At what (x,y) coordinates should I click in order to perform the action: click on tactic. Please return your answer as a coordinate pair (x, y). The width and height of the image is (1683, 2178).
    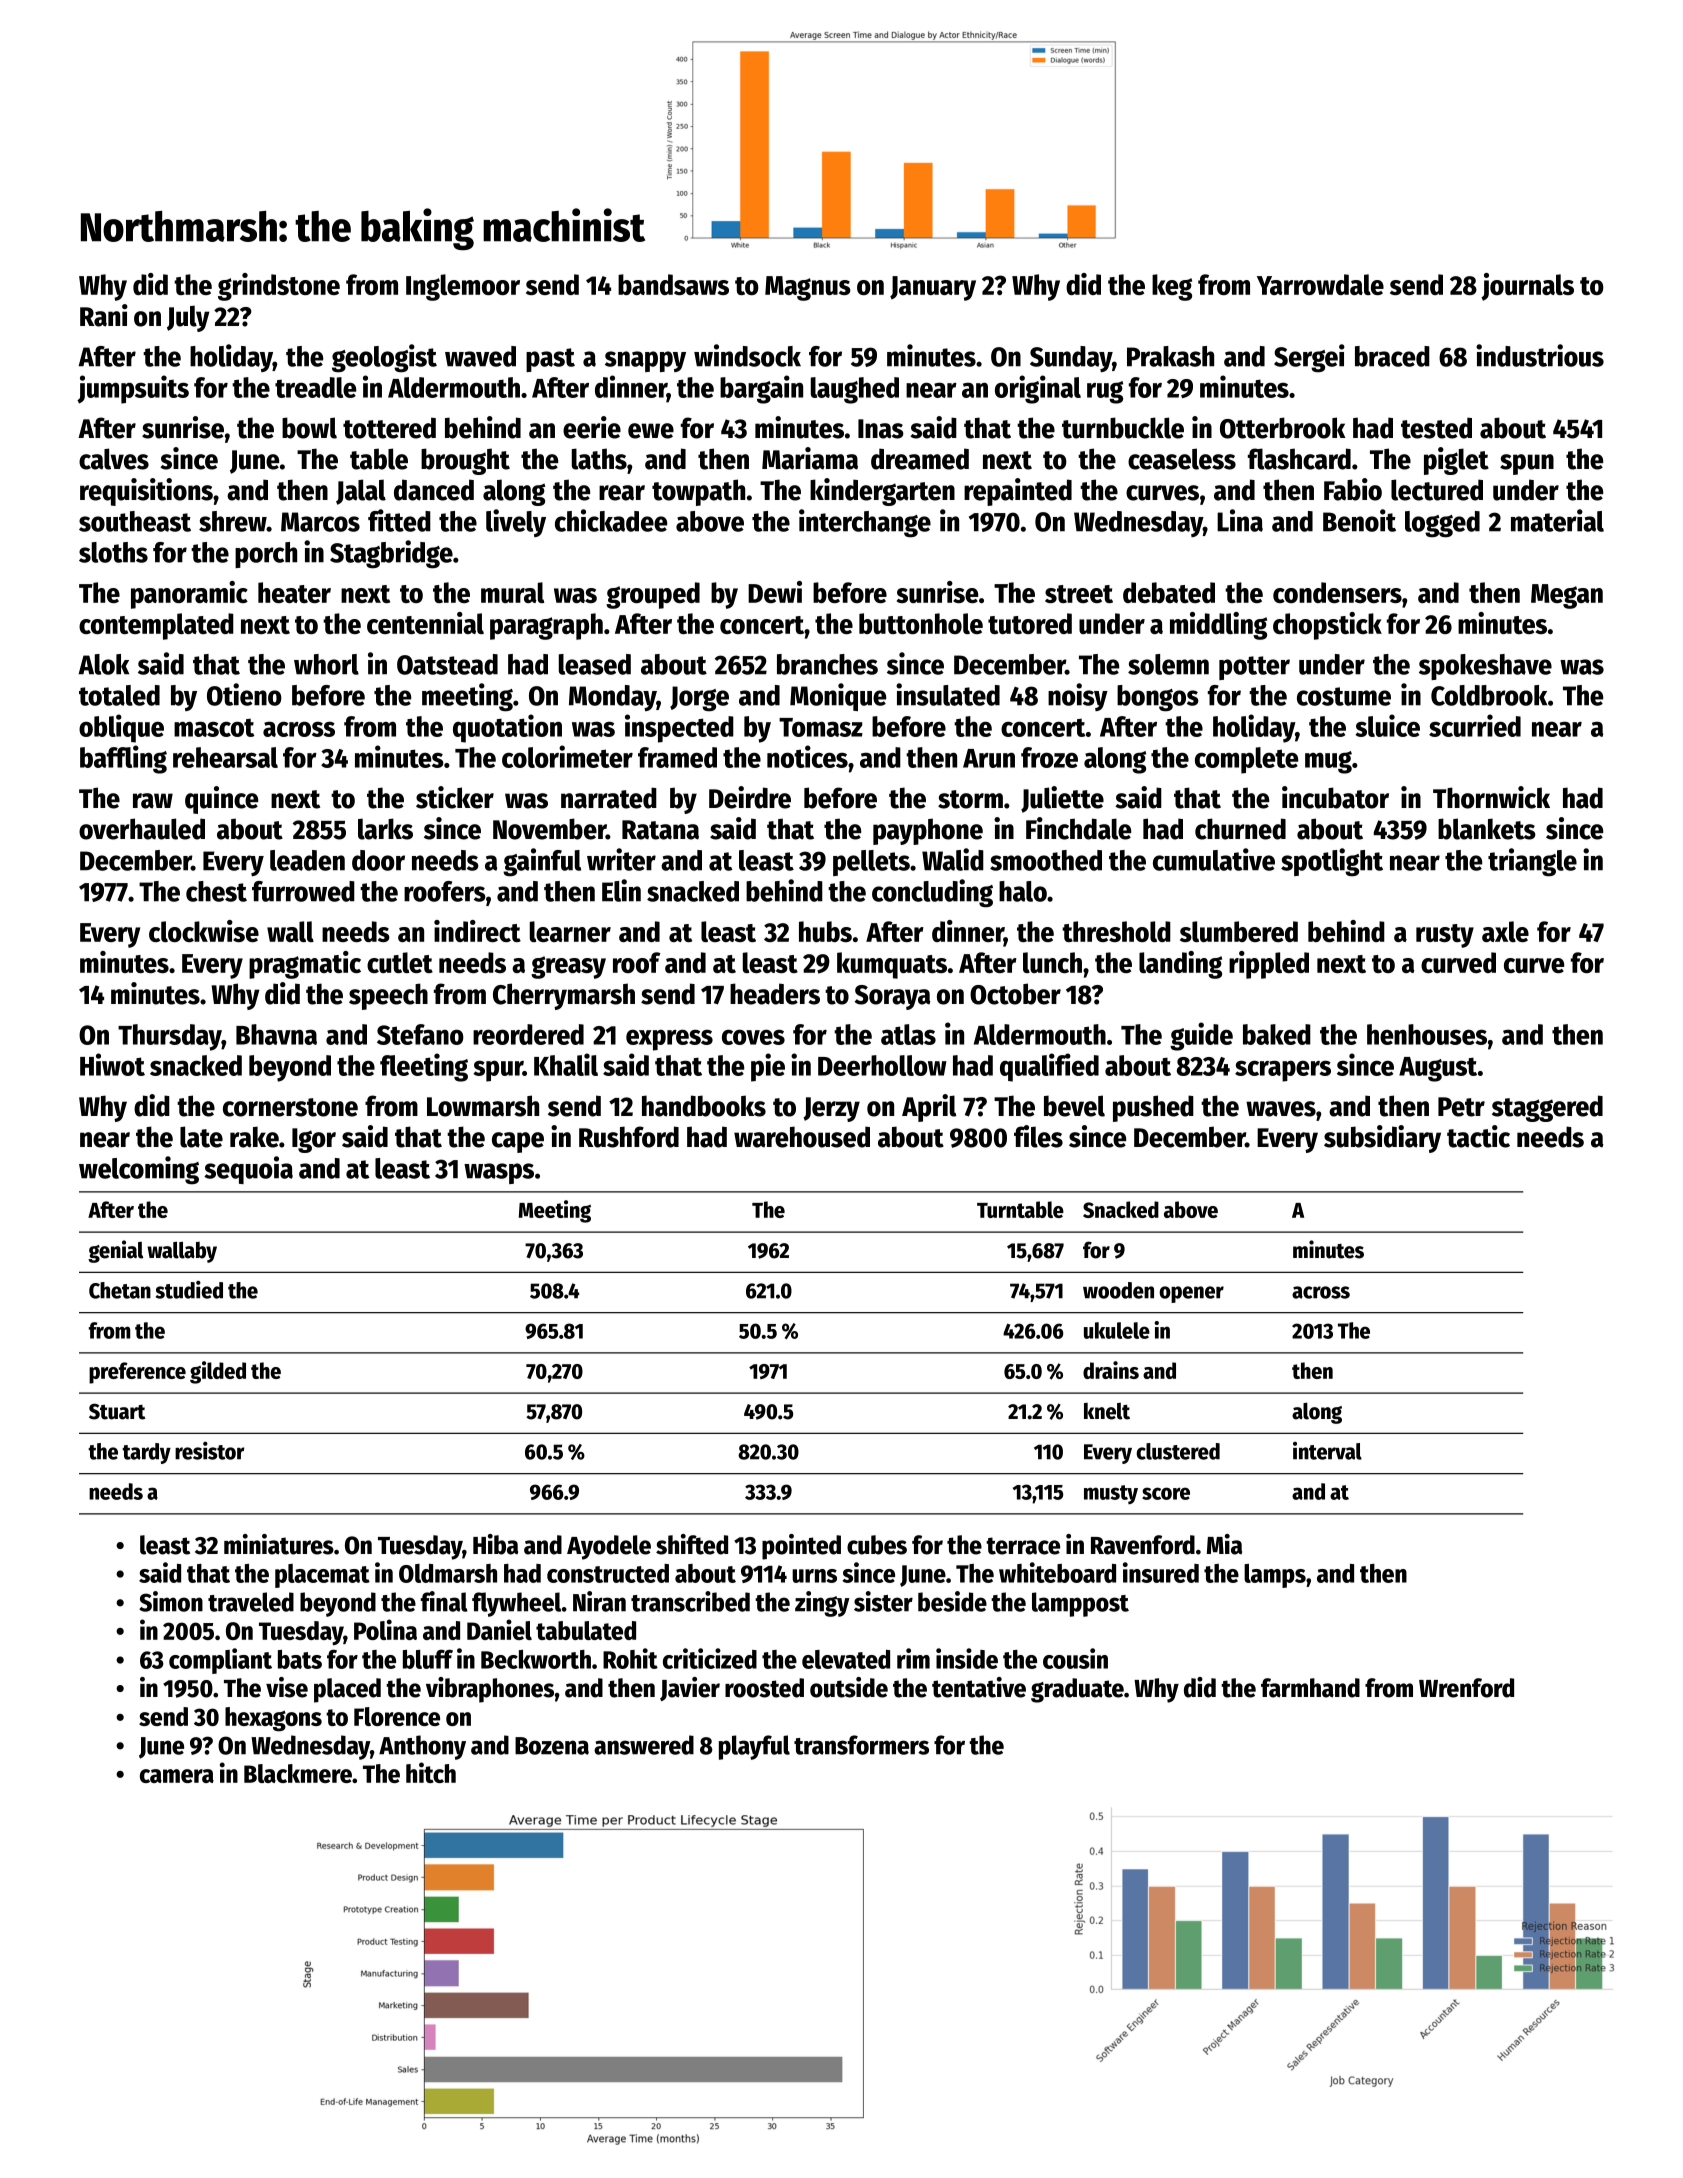
    Looking at the image, I should click on (1478, 1136).
